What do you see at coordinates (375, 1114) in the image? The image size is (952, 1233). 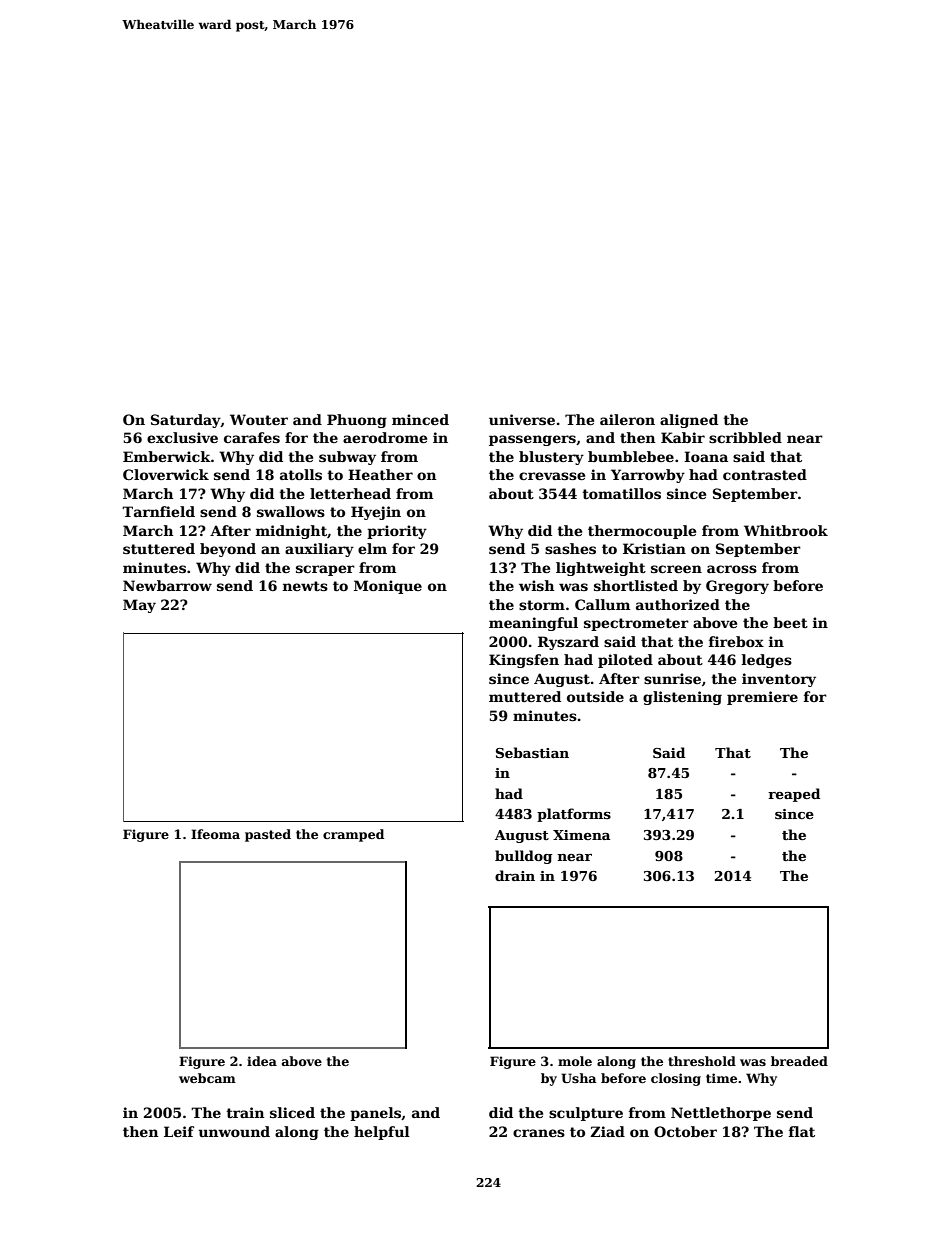 I see `panels` at bounding box center [375, 1114].
